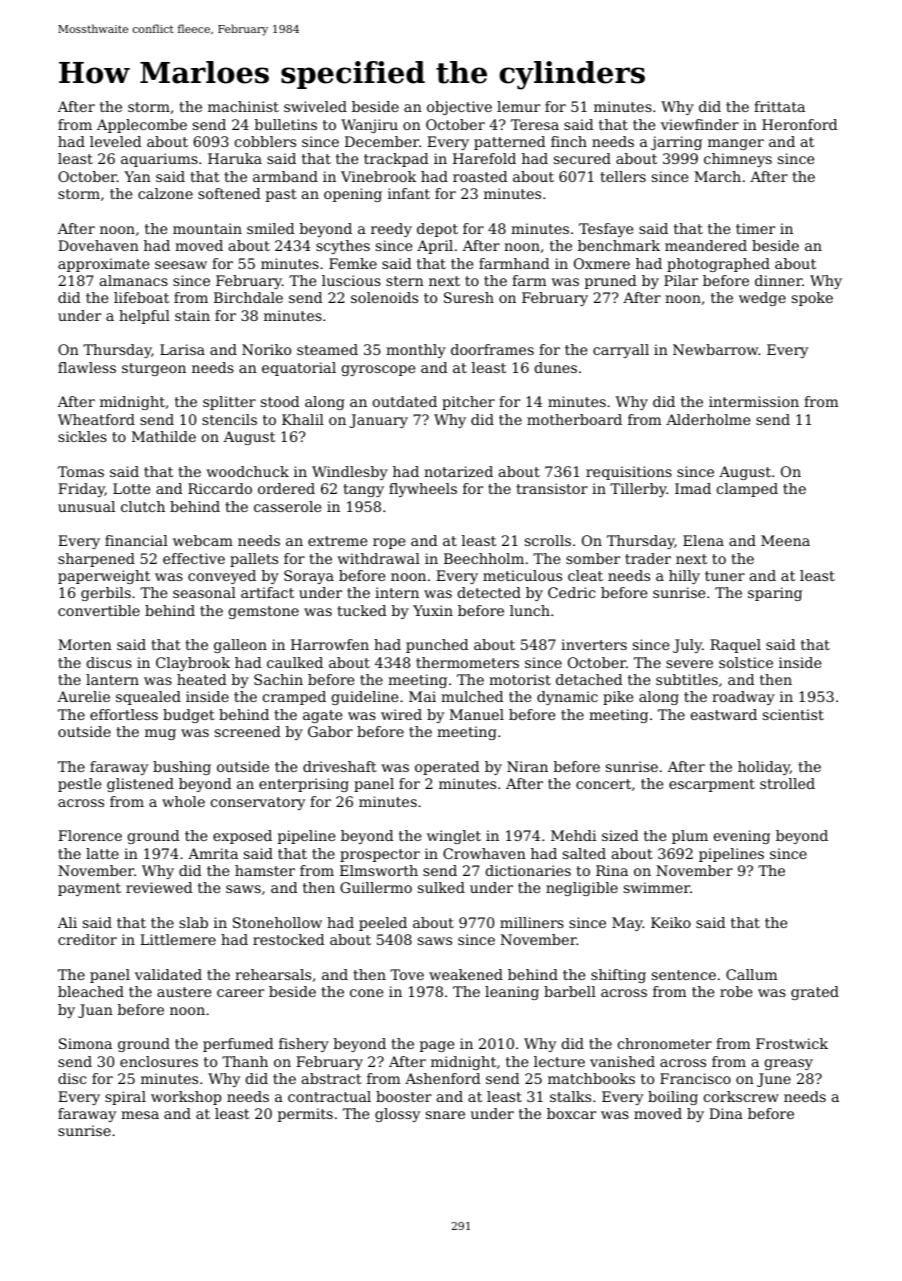  Describe the element at coordinates (85, 1043) in the image. I see `Simona` at that location.
